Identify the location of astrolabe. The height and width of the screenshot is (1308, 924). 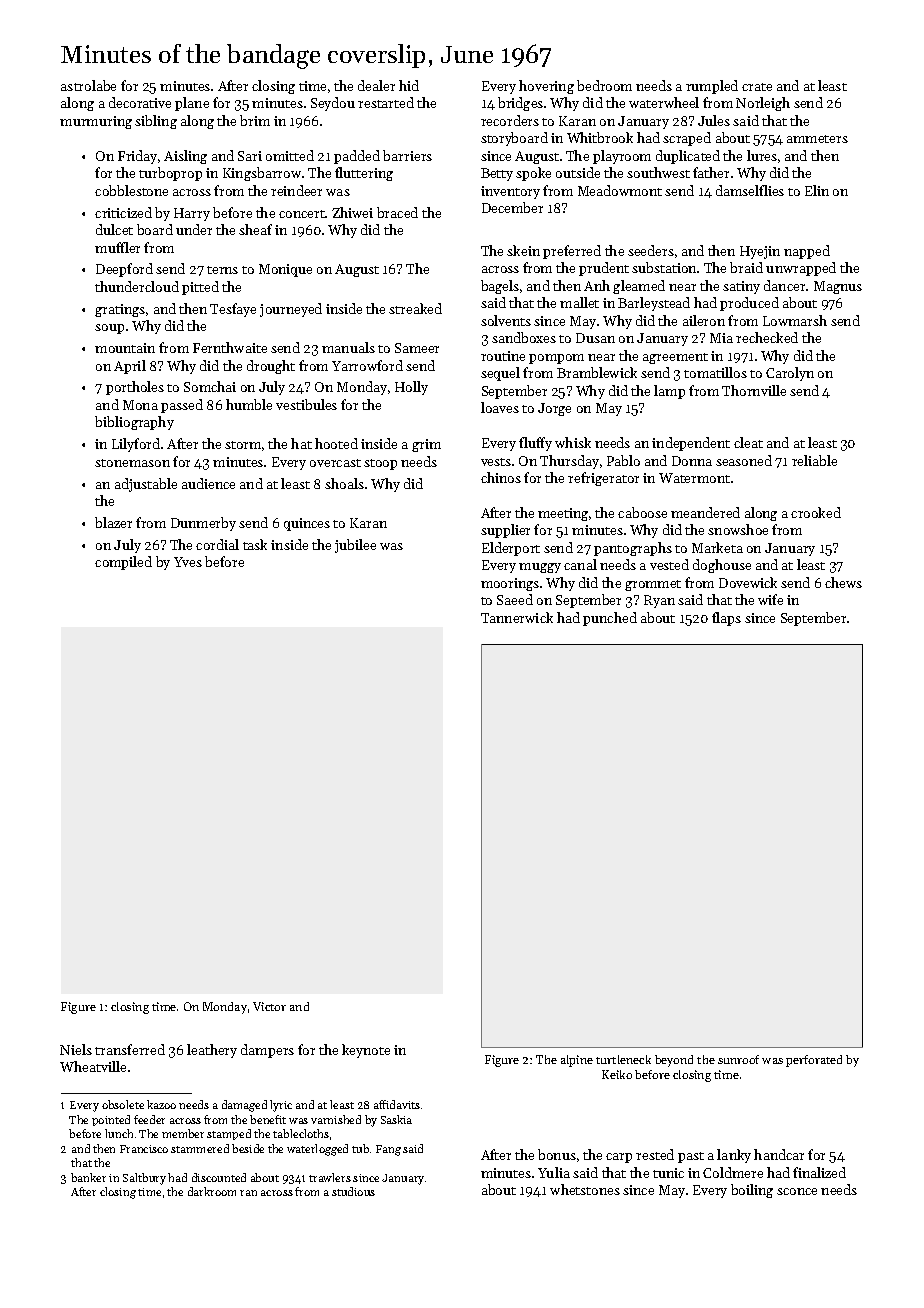
(88, 85).
